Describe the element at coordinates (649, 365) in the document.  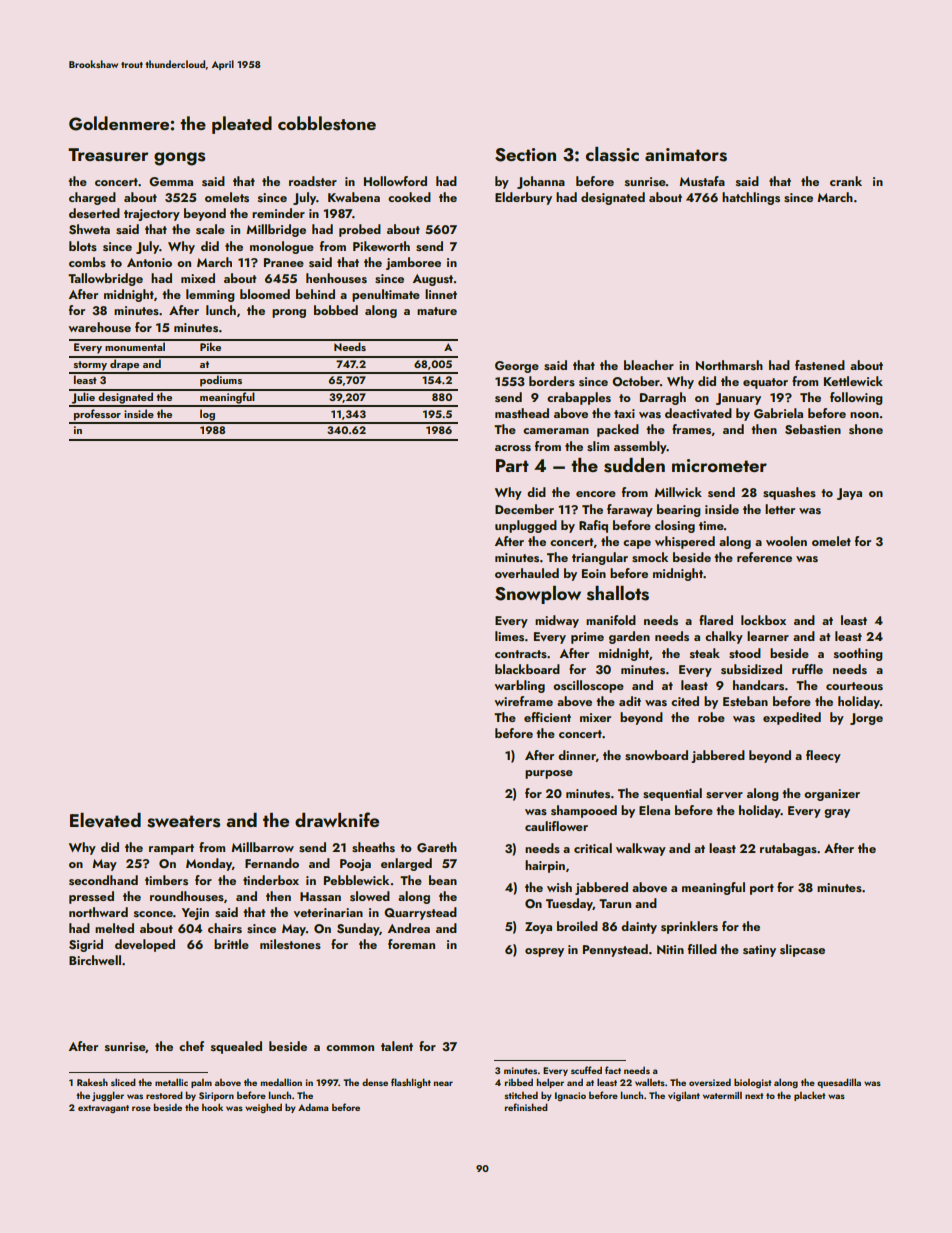
I see `bleacher` at that location.
